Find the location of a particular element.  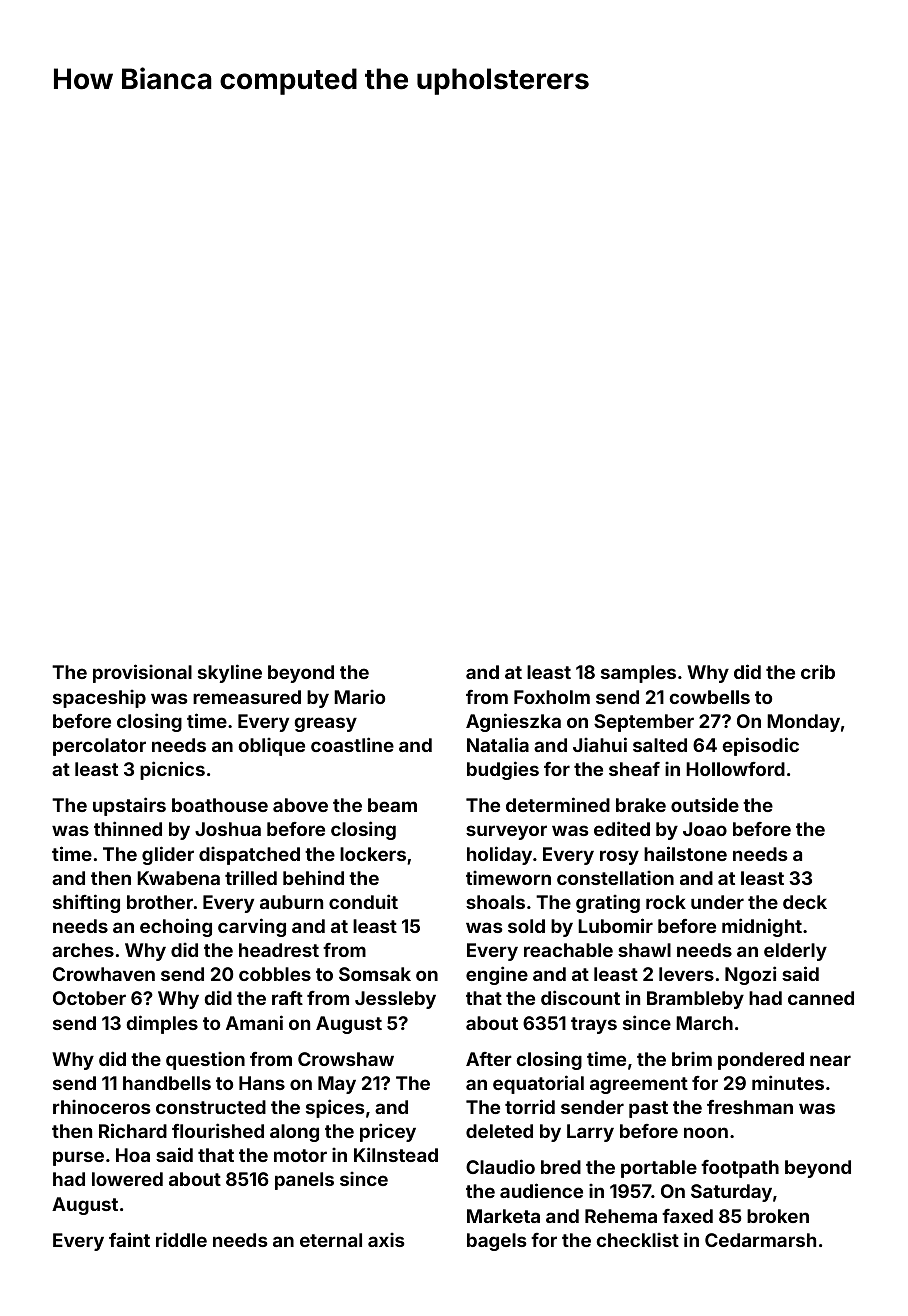

Joao is located at coordinates (705, 829).
